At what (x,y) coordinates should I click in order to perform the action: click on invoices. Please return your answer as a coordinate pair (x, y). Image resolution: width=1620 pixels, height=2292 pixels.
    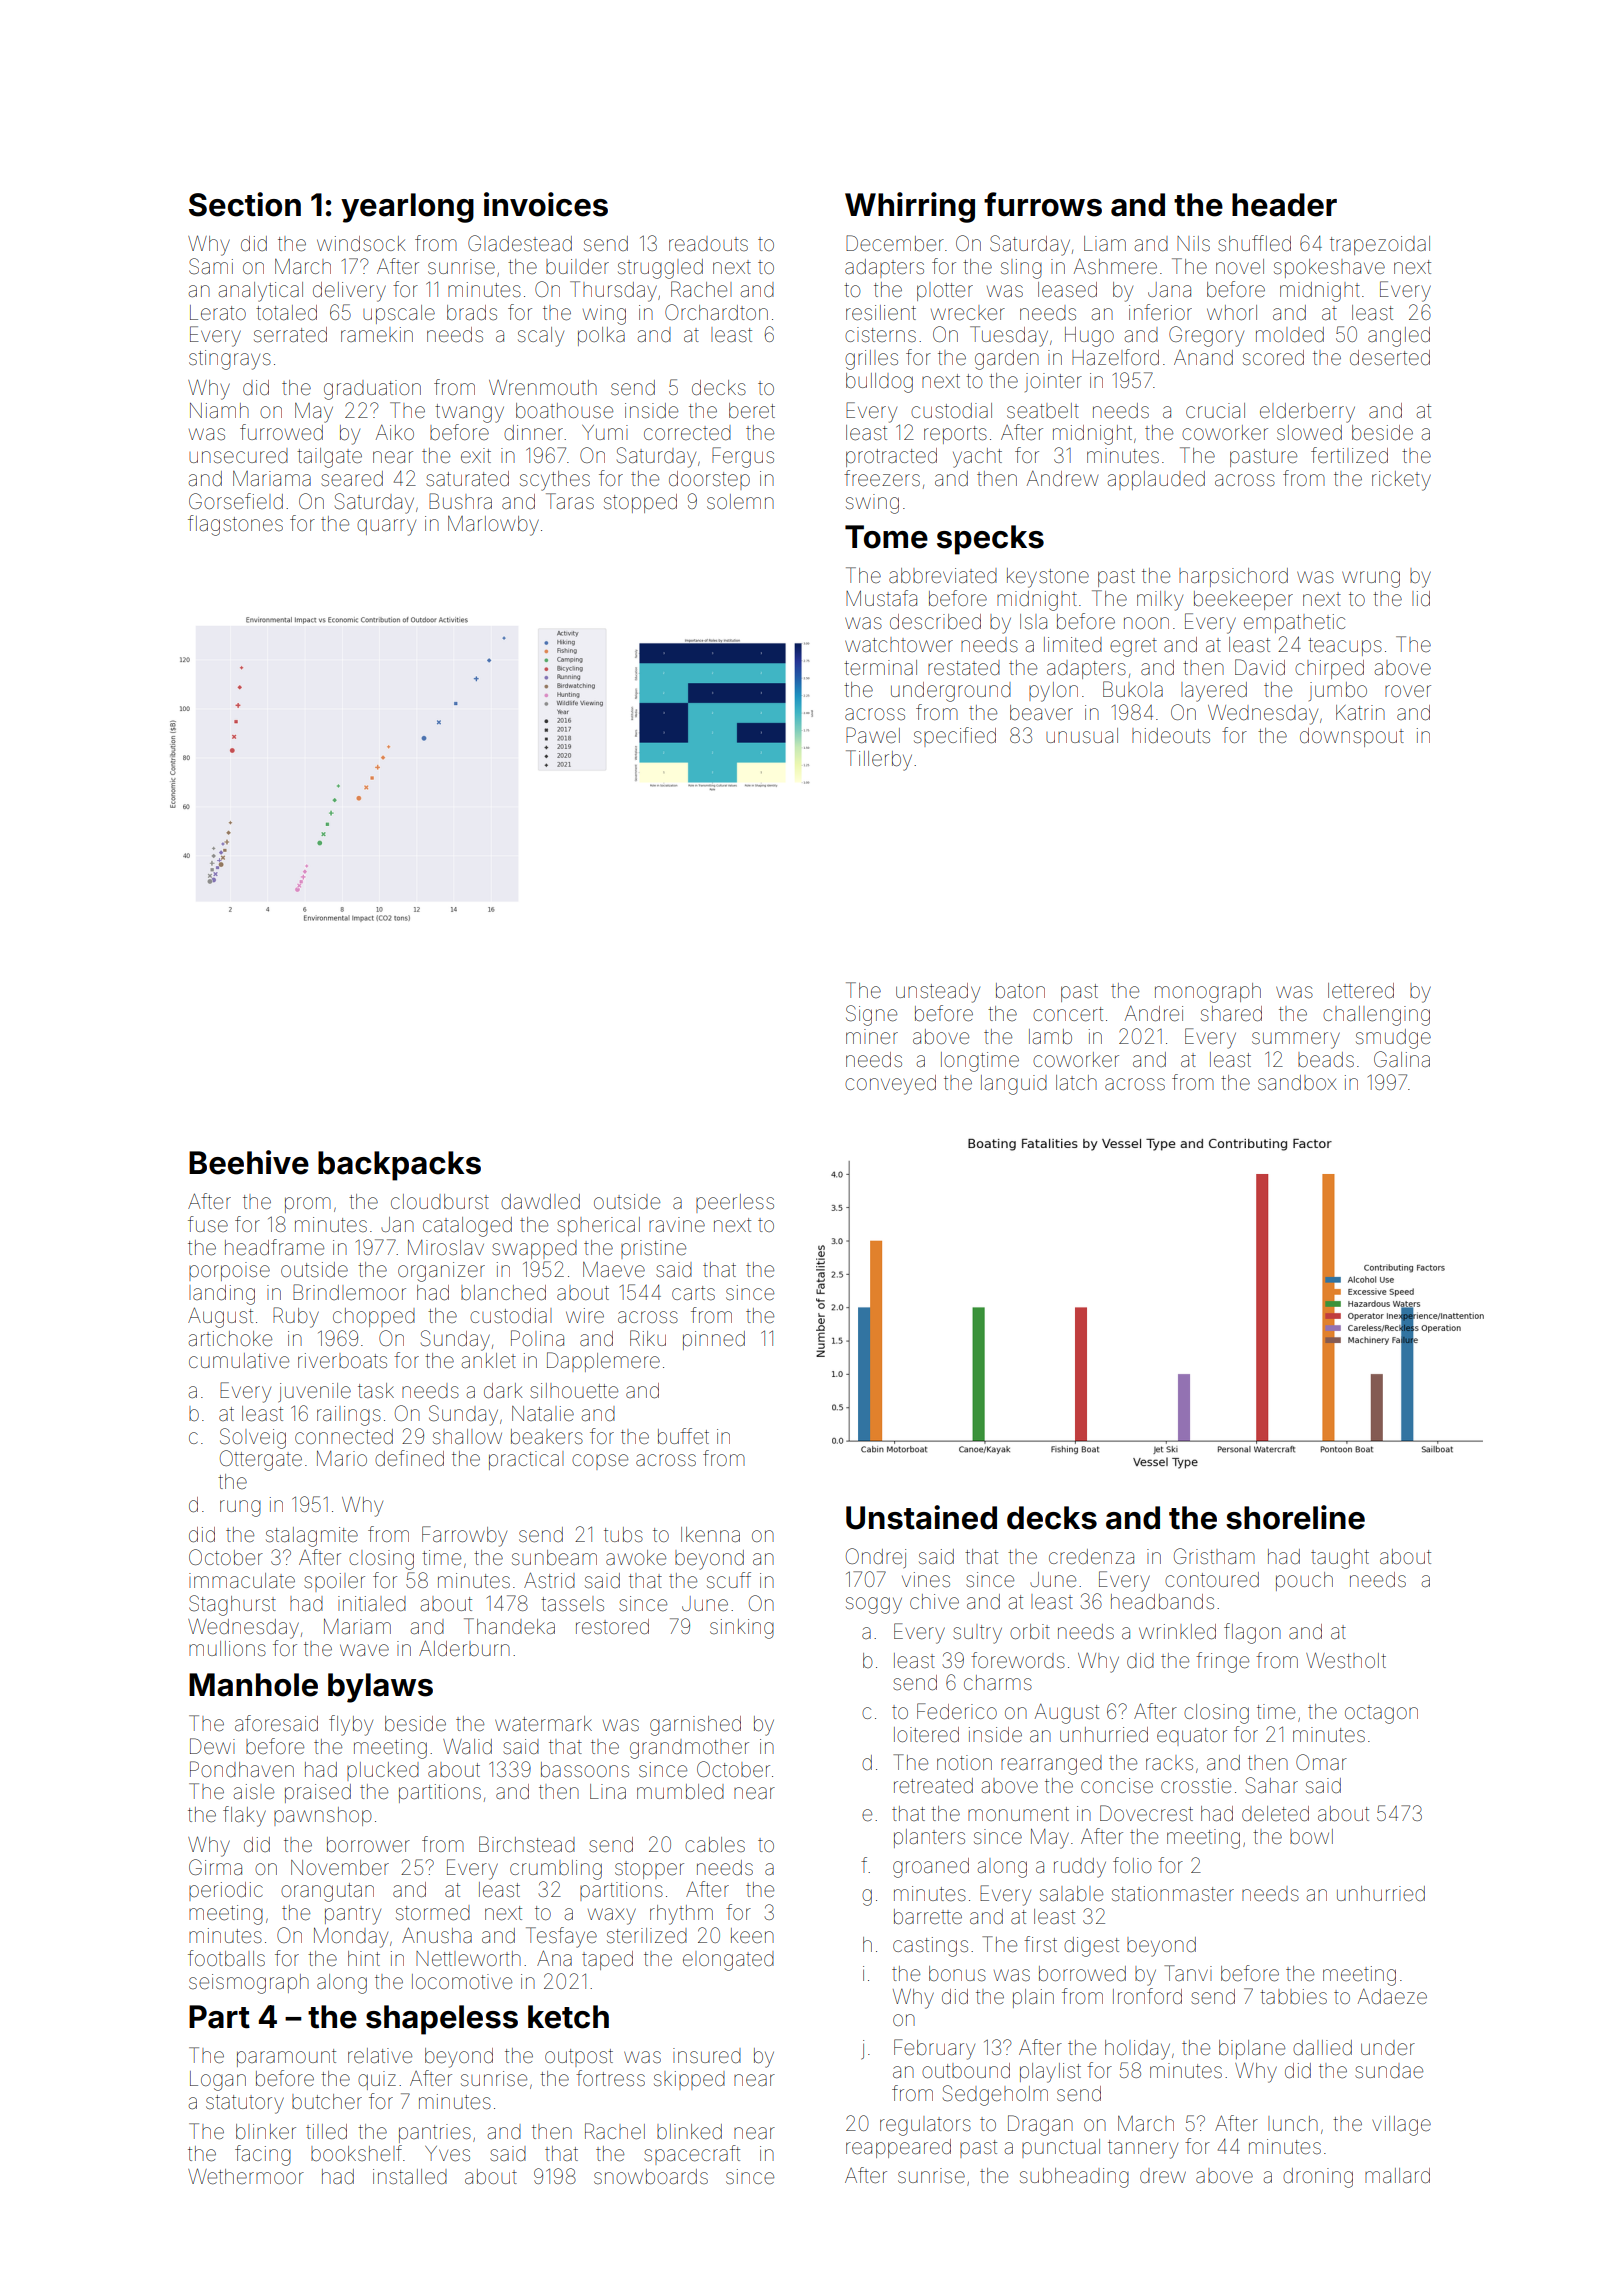
    Looking at the image, I should click on (546, 204).
